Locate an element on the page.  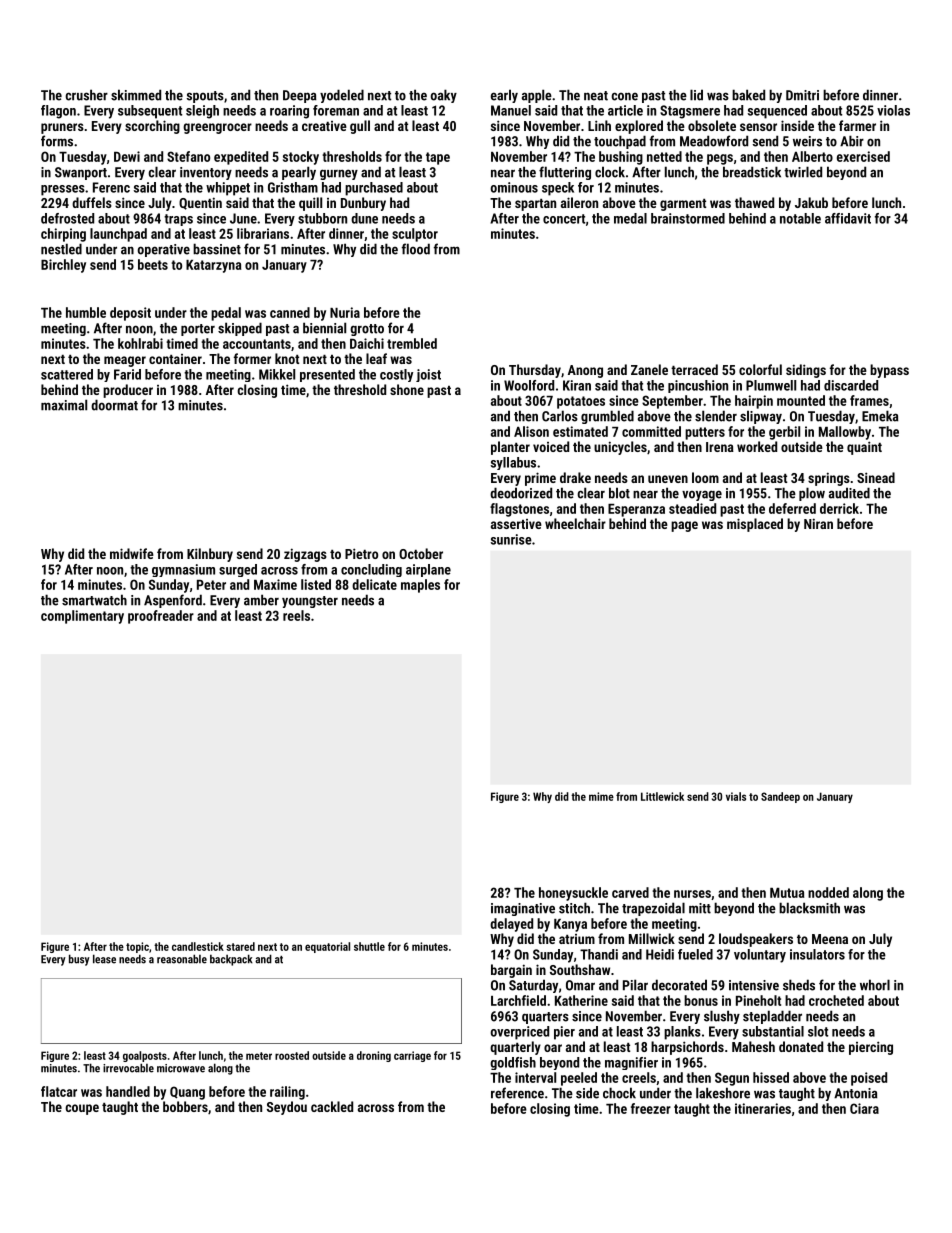
midwife is located at coordinates (132, 553).
